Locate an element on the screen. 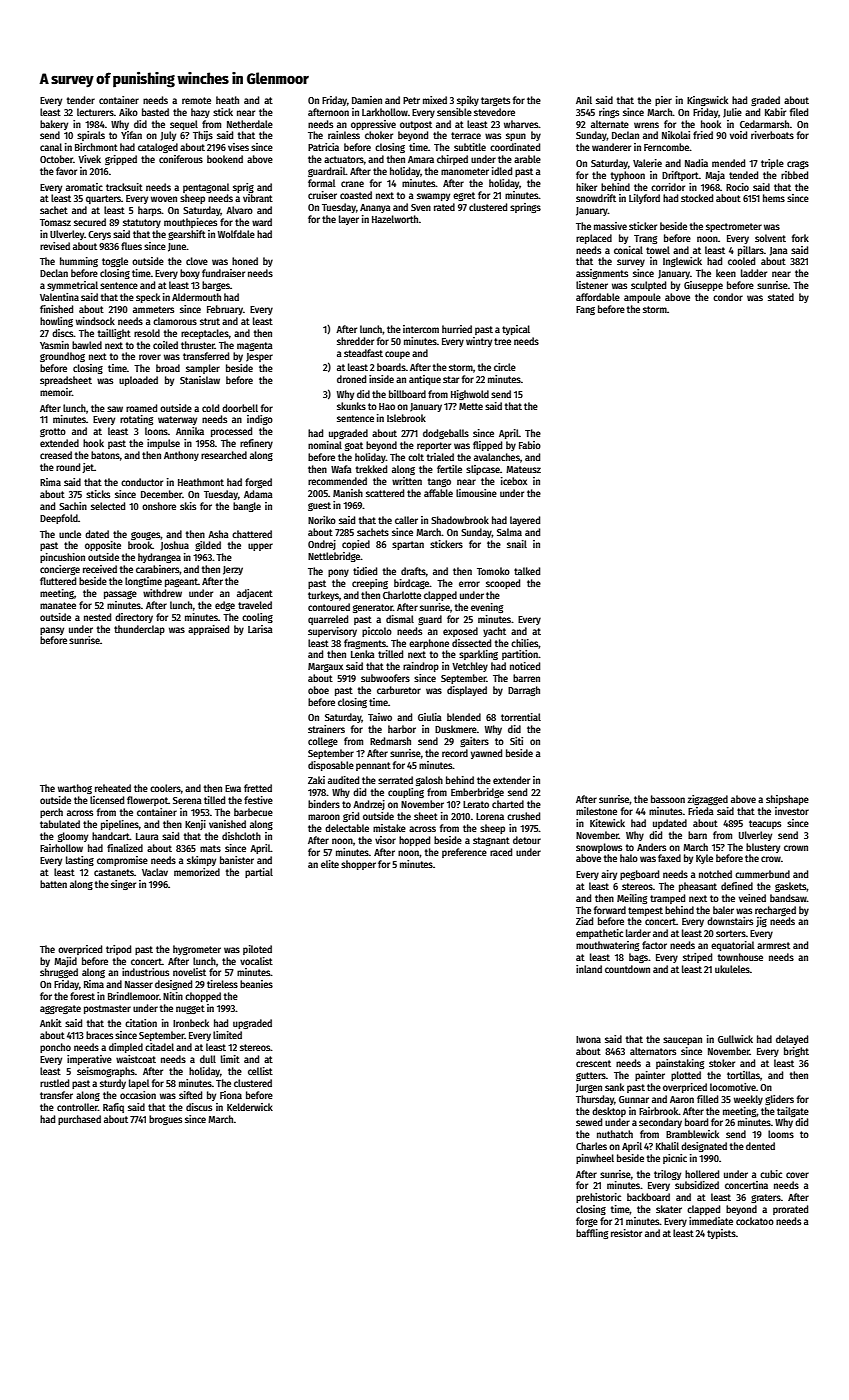 This screenshot has width=849, height=1400. revised is located at coordinates (55, 246).
